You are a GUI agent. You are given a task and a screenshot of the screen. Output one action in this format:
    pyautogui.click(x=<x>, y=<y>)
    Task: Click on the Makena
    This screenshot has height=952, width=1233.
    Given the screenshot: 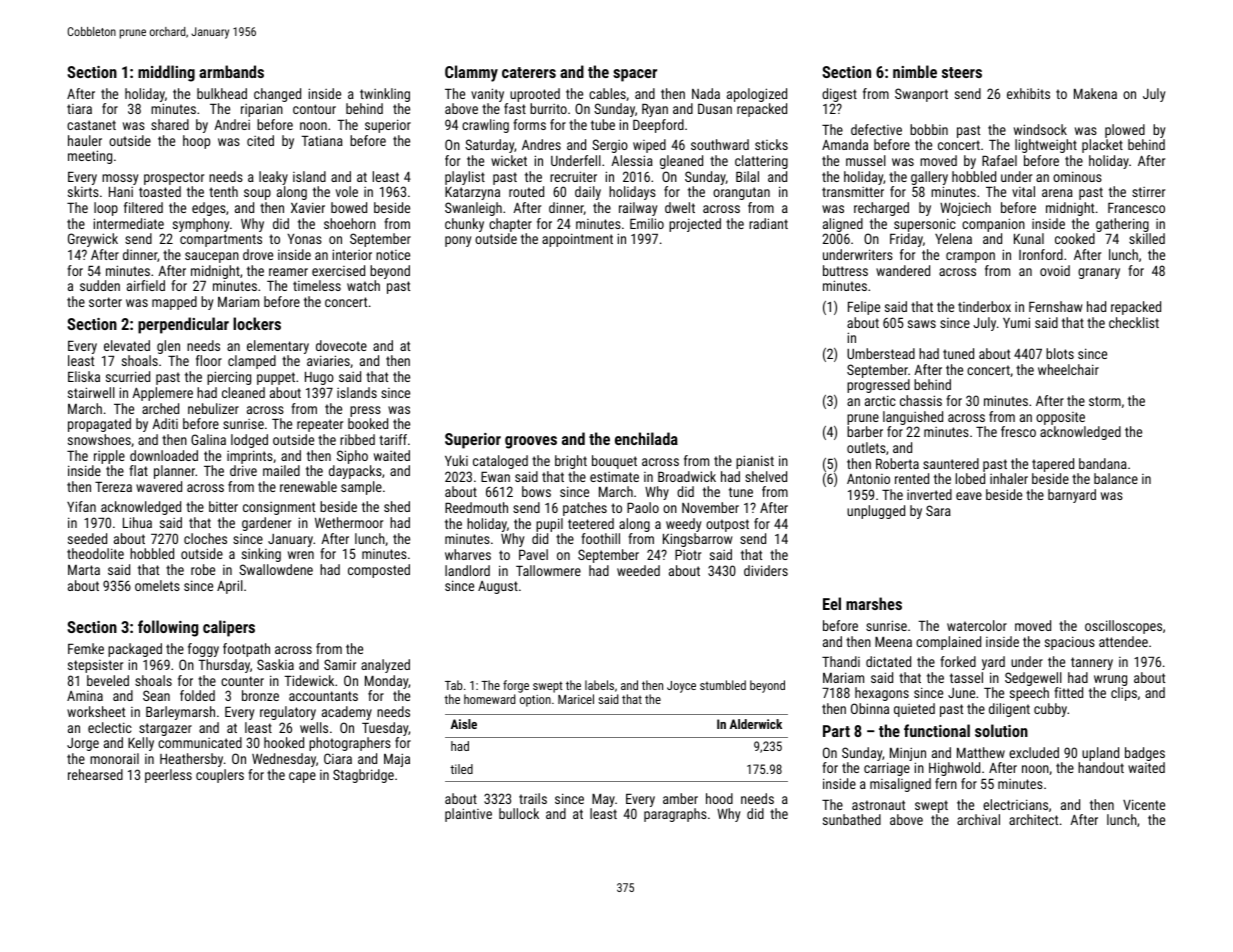 What is the action you would take?
    pyautogui.click(x=1095, y=93)
